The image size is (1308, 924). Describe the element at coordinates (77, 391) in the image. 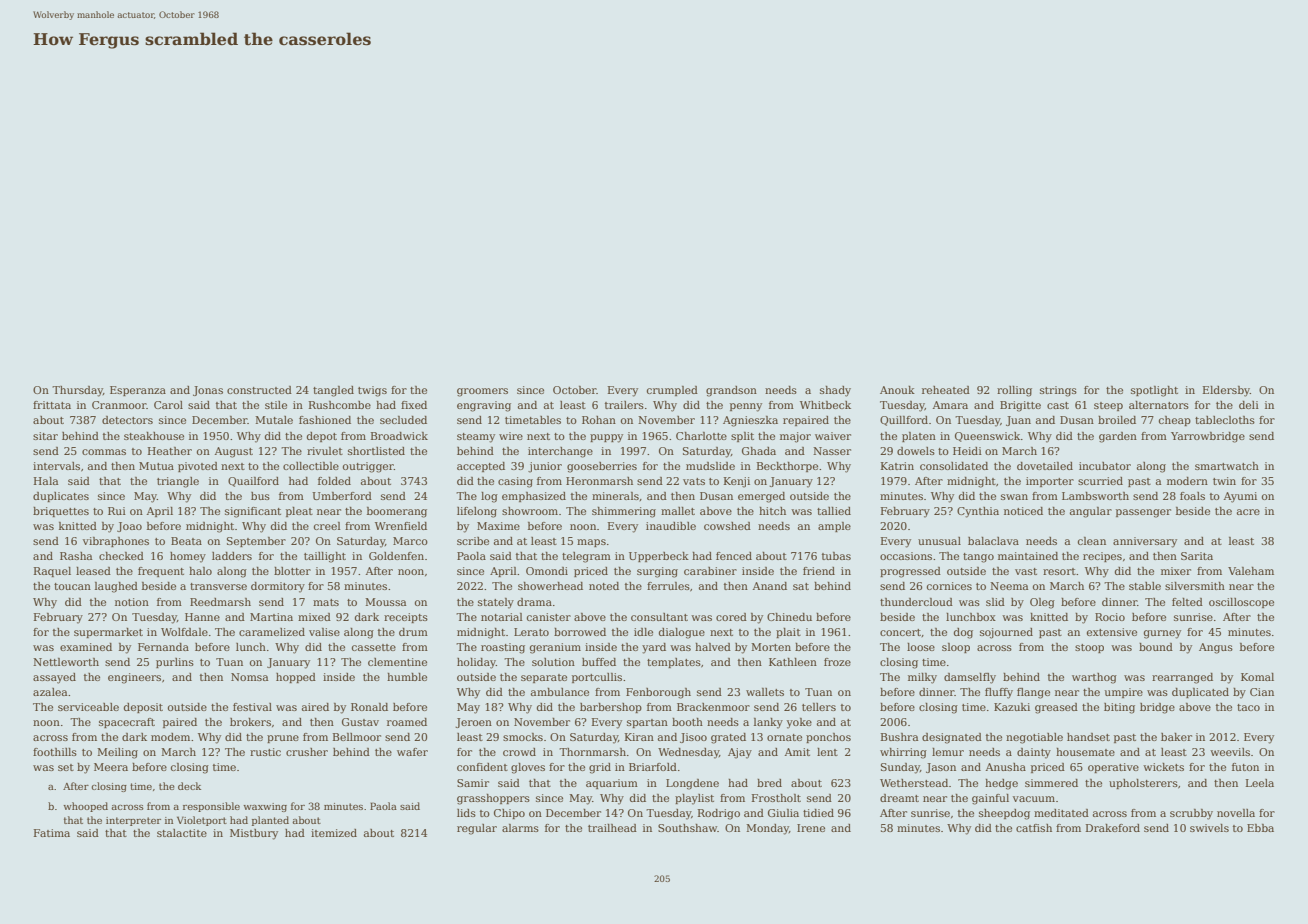

I see `Thursday` at that location.
